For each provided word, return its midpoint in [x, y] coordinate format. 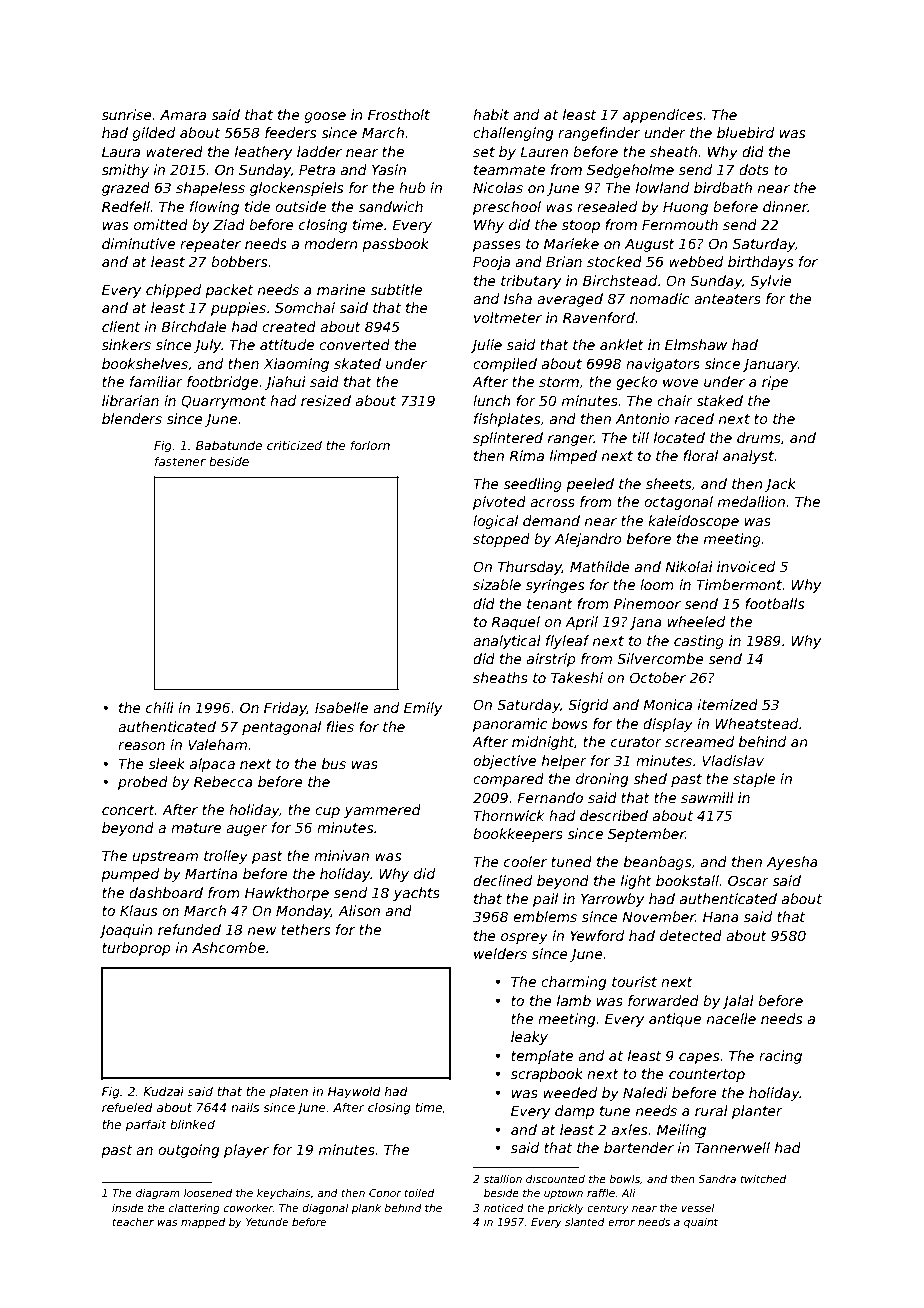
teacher [133, 1222]
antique [675, 1020]
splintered [508, 439]
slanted [585, 1222]
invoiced [746, 566]
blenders [132, 418]
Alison [359, 910]
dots [754, 169]
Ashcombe [228, 947]
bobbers [239, 261]
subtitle [396, 289]
